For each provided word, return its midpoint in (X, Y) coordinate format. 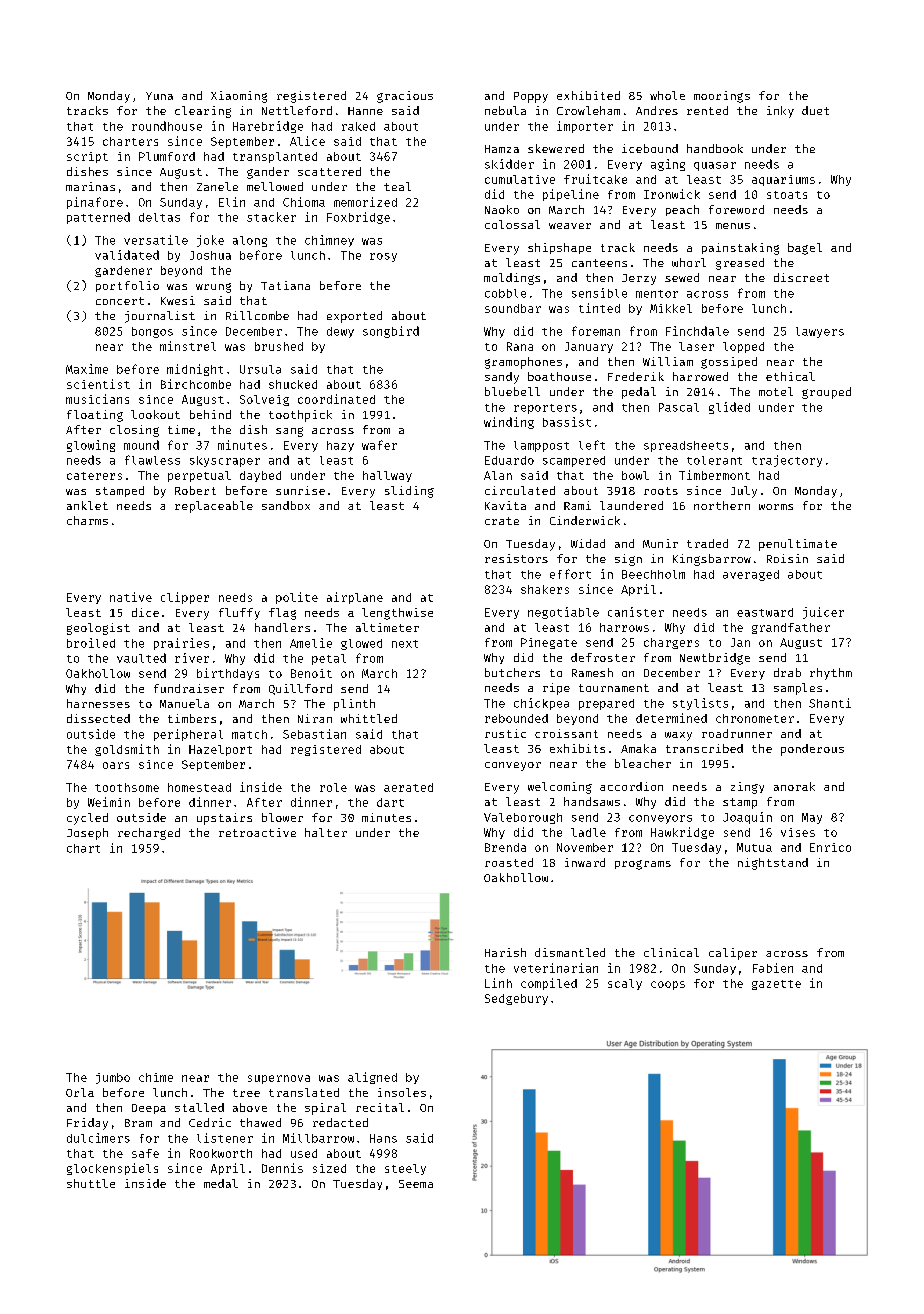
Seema (416, 1184)
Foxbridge (358, 218)
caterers (94, 476)
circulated (520, 490)
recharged (149, 834)
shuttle (91, 1183)
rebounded (516, 718)
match (249, 734)
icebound (650, 148)
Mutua (754, 847)
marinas (90, 186)
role (333, 787)
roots (661, 491)
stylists (700, 704)
